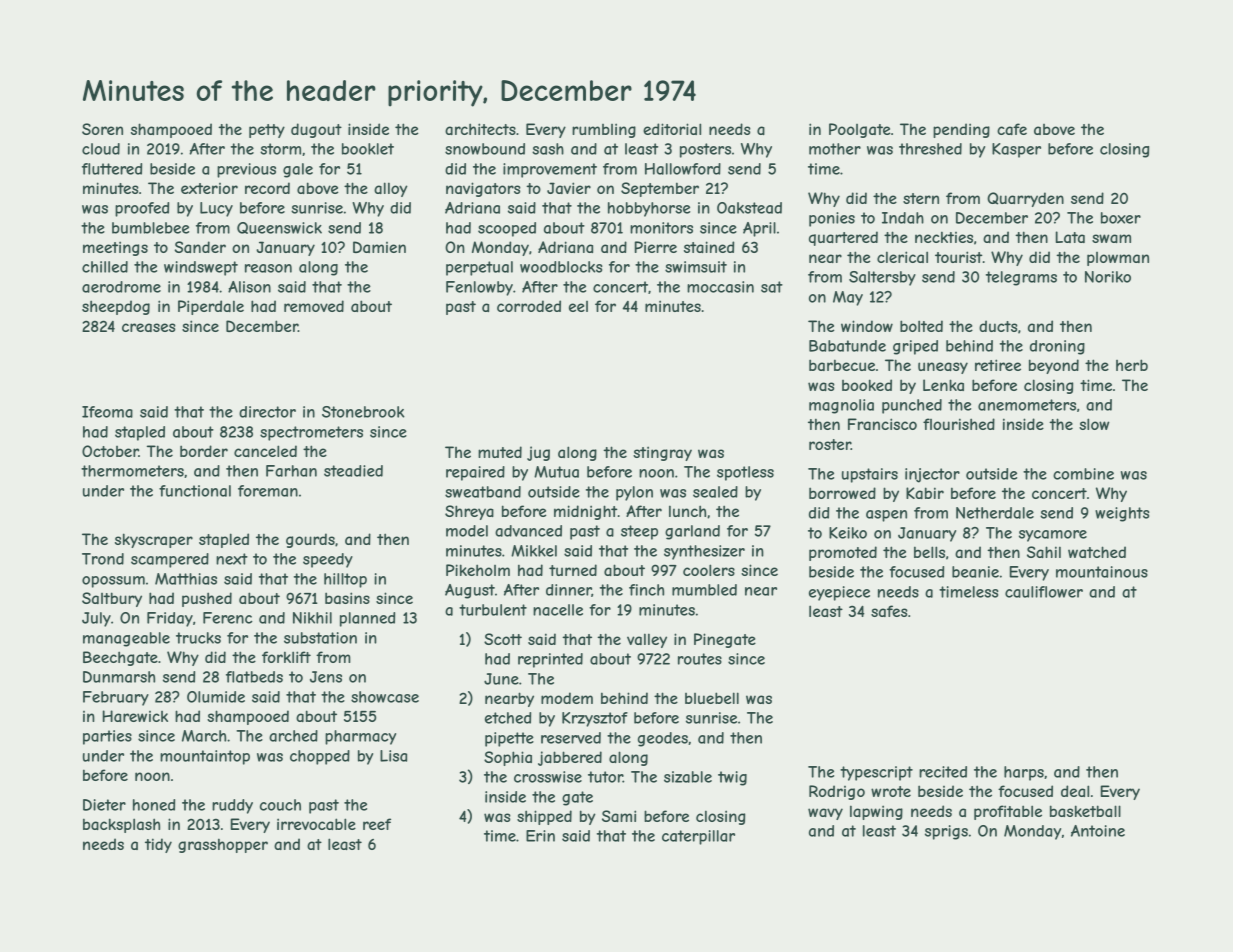  What do you see at coordinates (712, 698) in the screenshot?
I see `bluebell` at bounding box center [712, 698].
